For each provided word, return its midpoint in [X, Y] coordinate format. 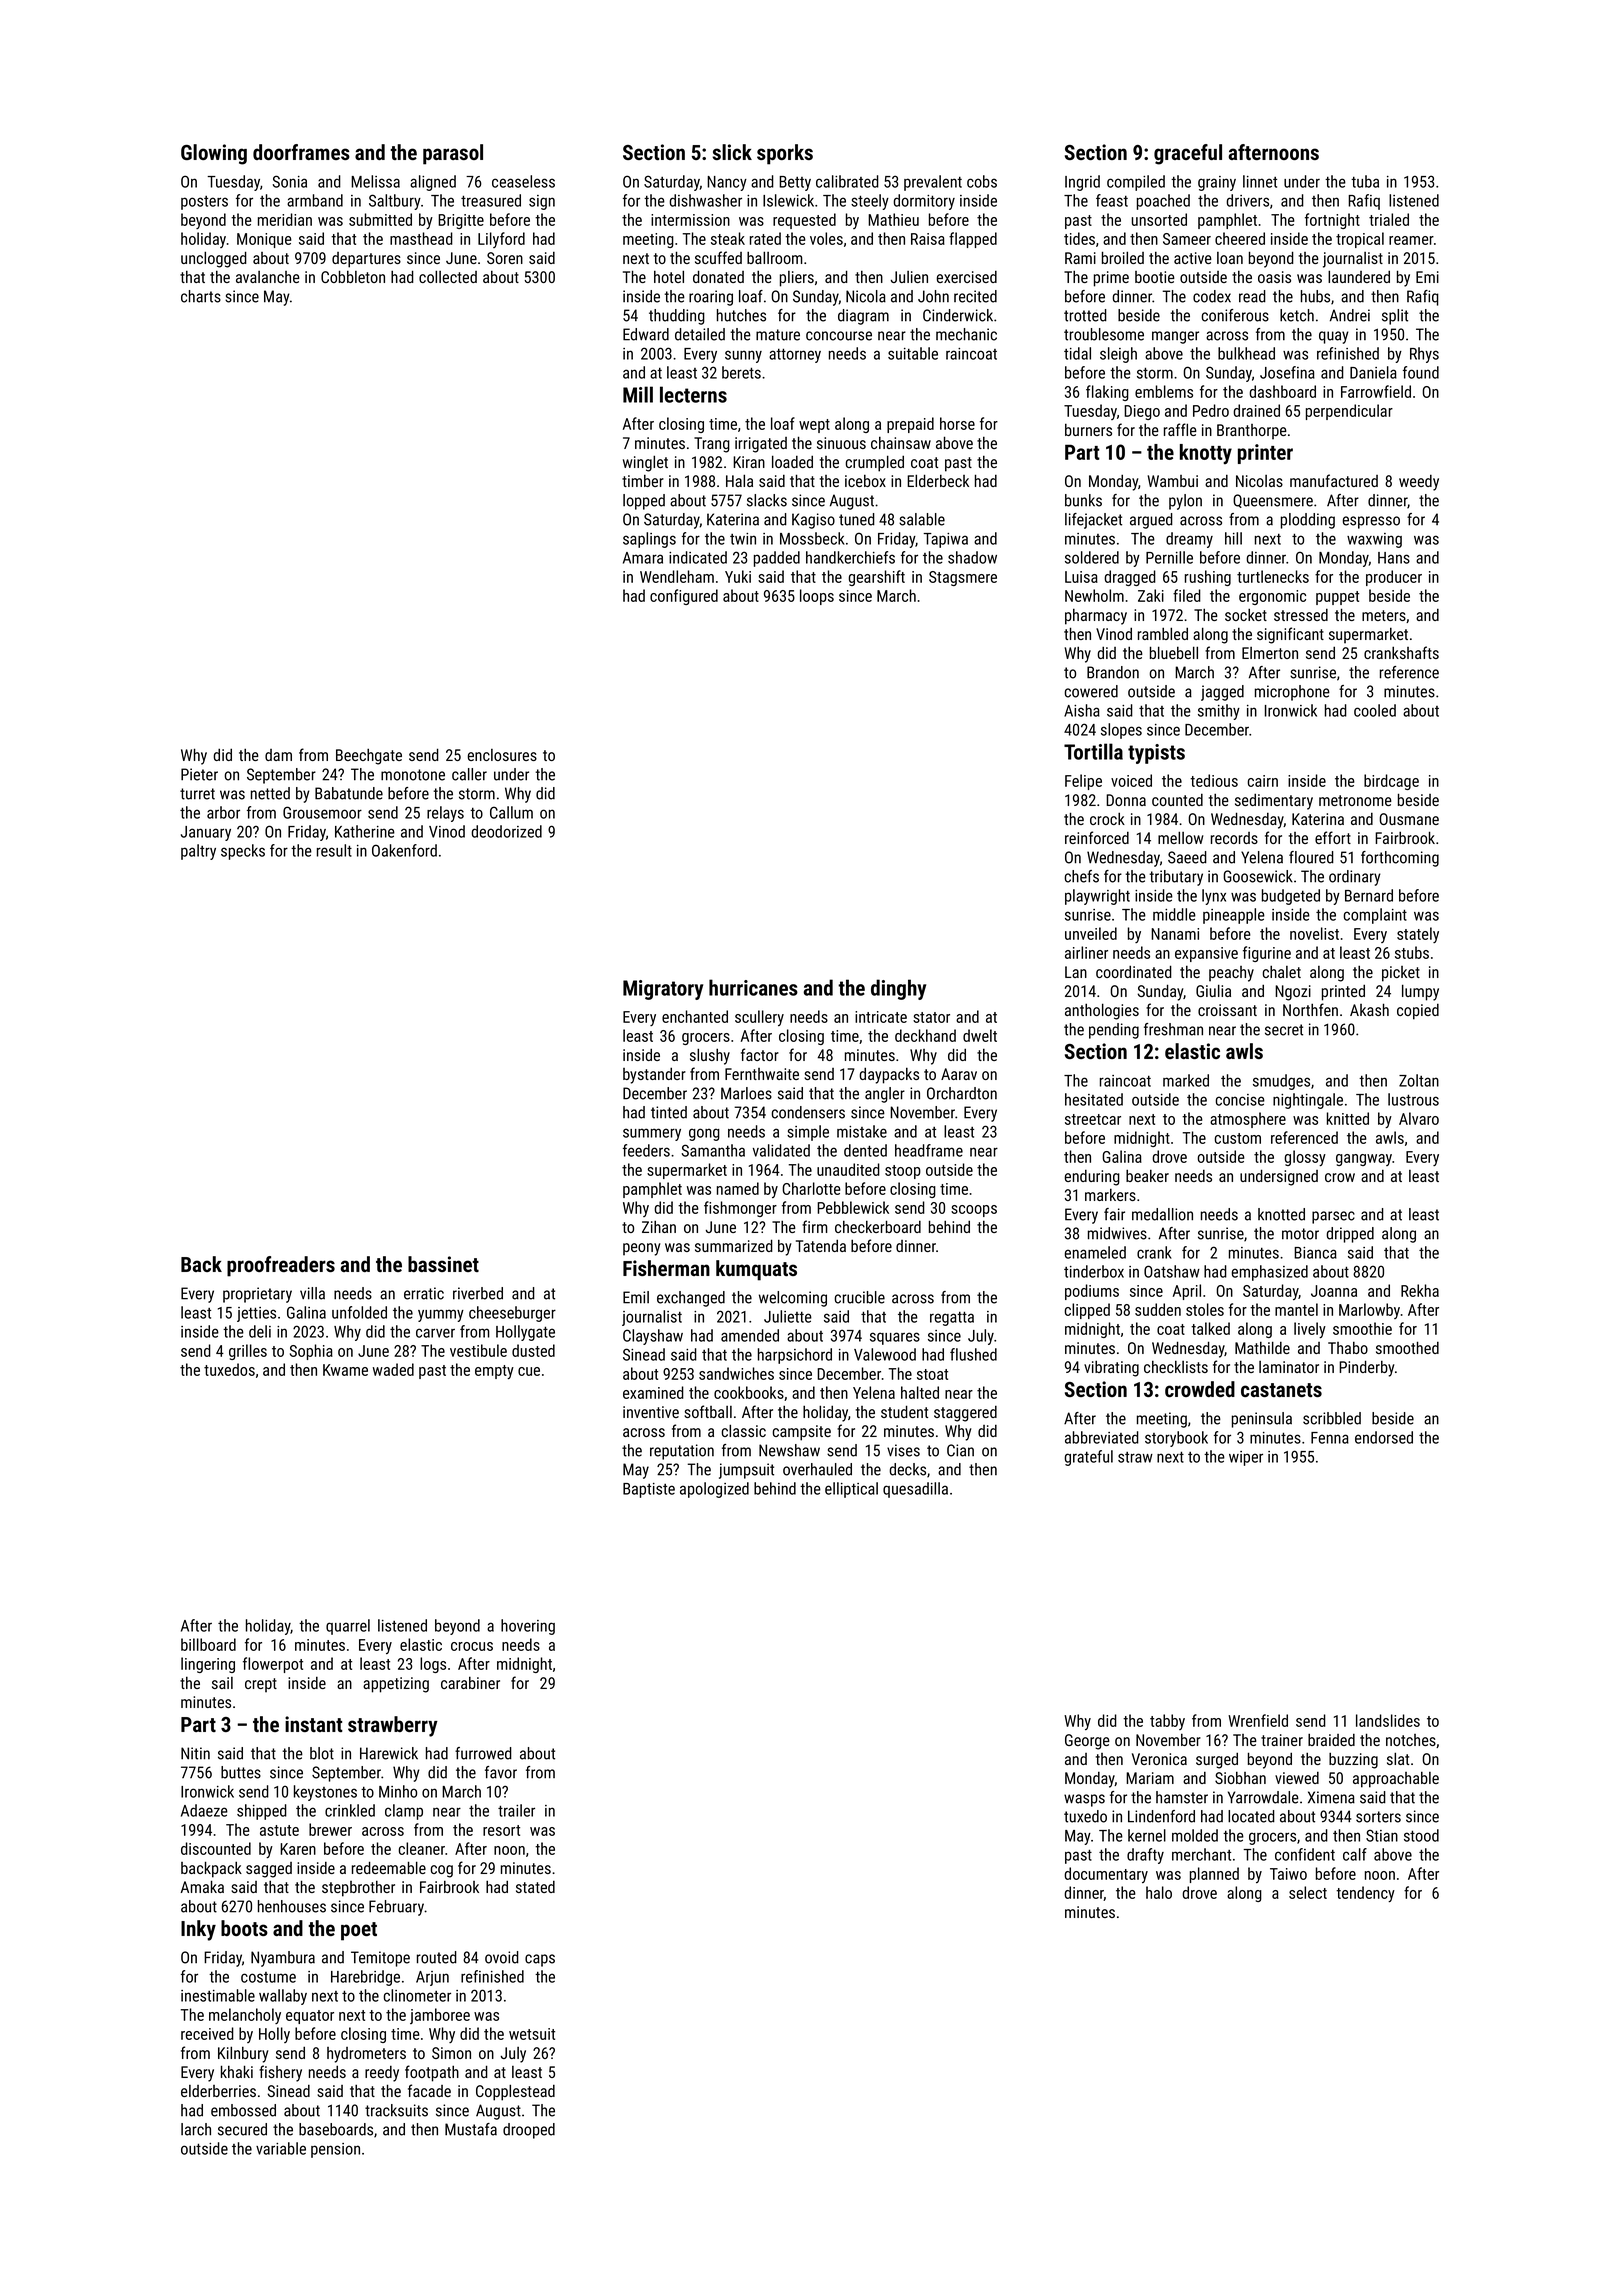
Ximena [1331, 1797]
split [1395, 317]
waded [393, 1369]
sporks [785, 154]
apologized [714, 1490]
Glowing [214, 154]
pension [335, 2150]
